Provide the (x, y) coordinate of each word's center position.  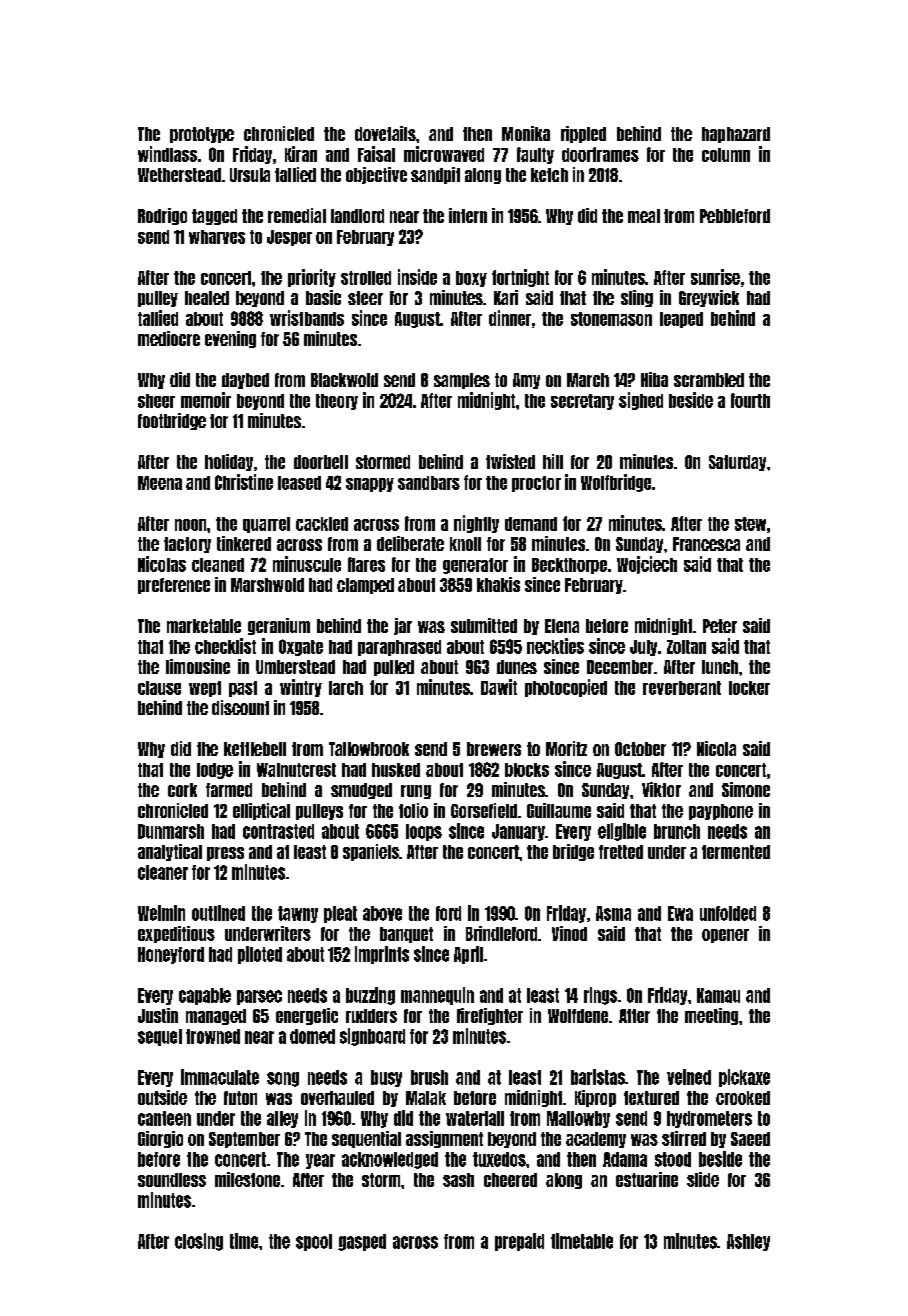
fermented (736, 852)
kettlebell (255, 749)
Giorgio (160, 1139)
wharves (217, 237)
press (225, 854)
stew (750, 524)
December (620, 667)
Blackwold (344, 380)
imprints (382, 955)
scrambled (709, 380)
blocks (527, 770)
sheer (156, 401)
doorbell (321, 462)
